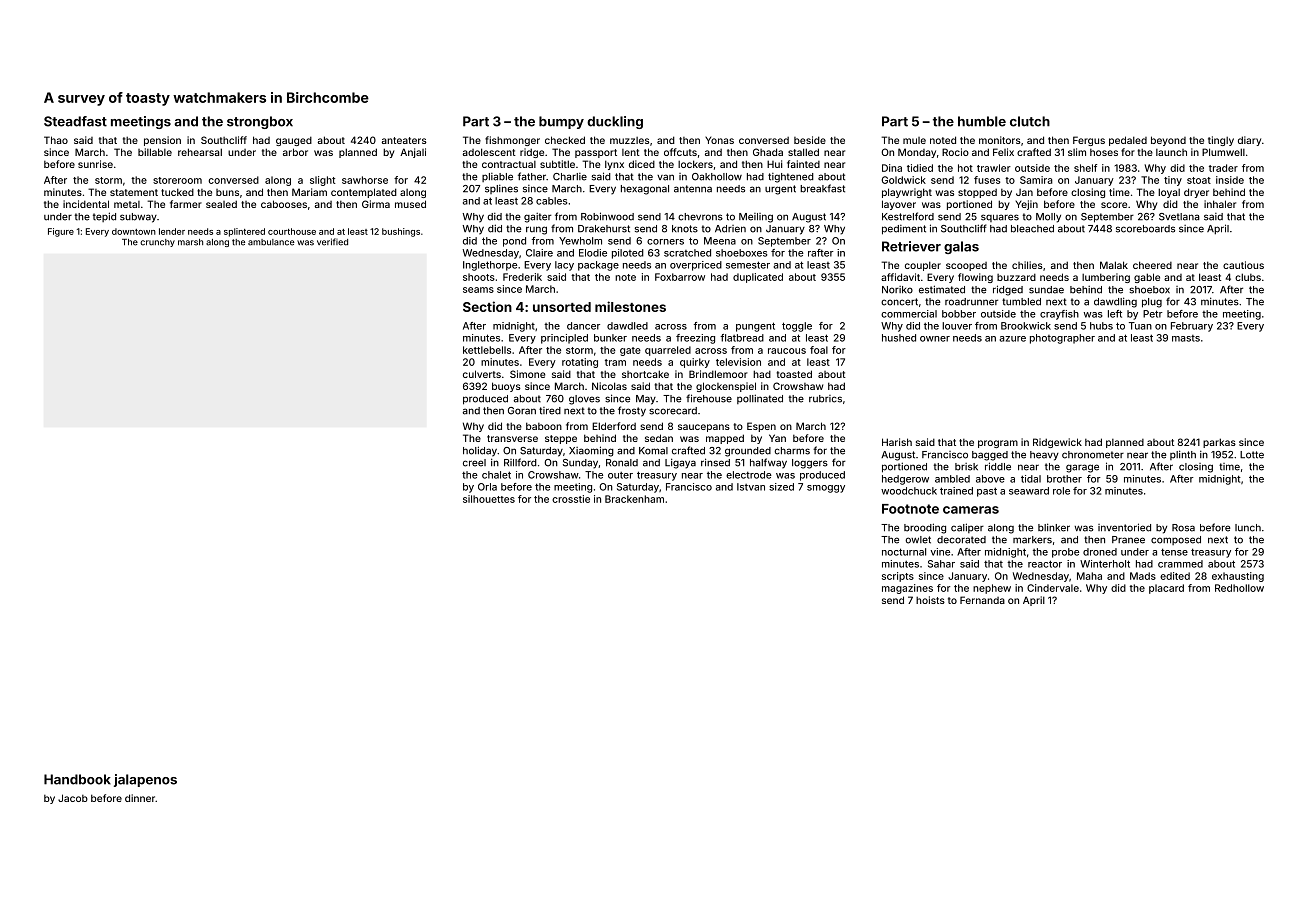 The image size is (1308, 924). I want to click on pension, so click(162, 141).
